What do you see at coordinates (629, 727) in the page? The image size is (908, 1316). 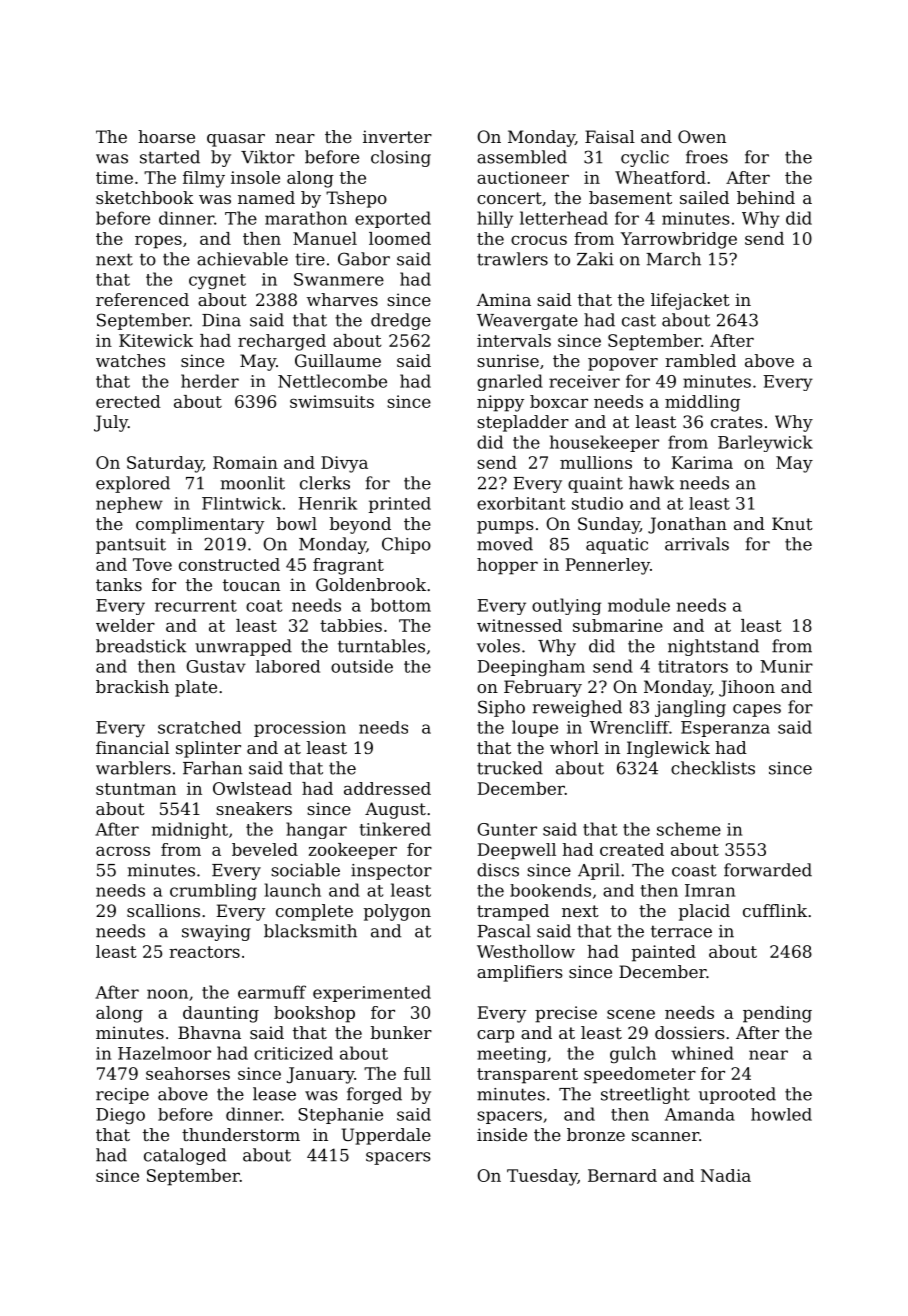 I see `Wrencliff` at bounding box center [629, 727].
